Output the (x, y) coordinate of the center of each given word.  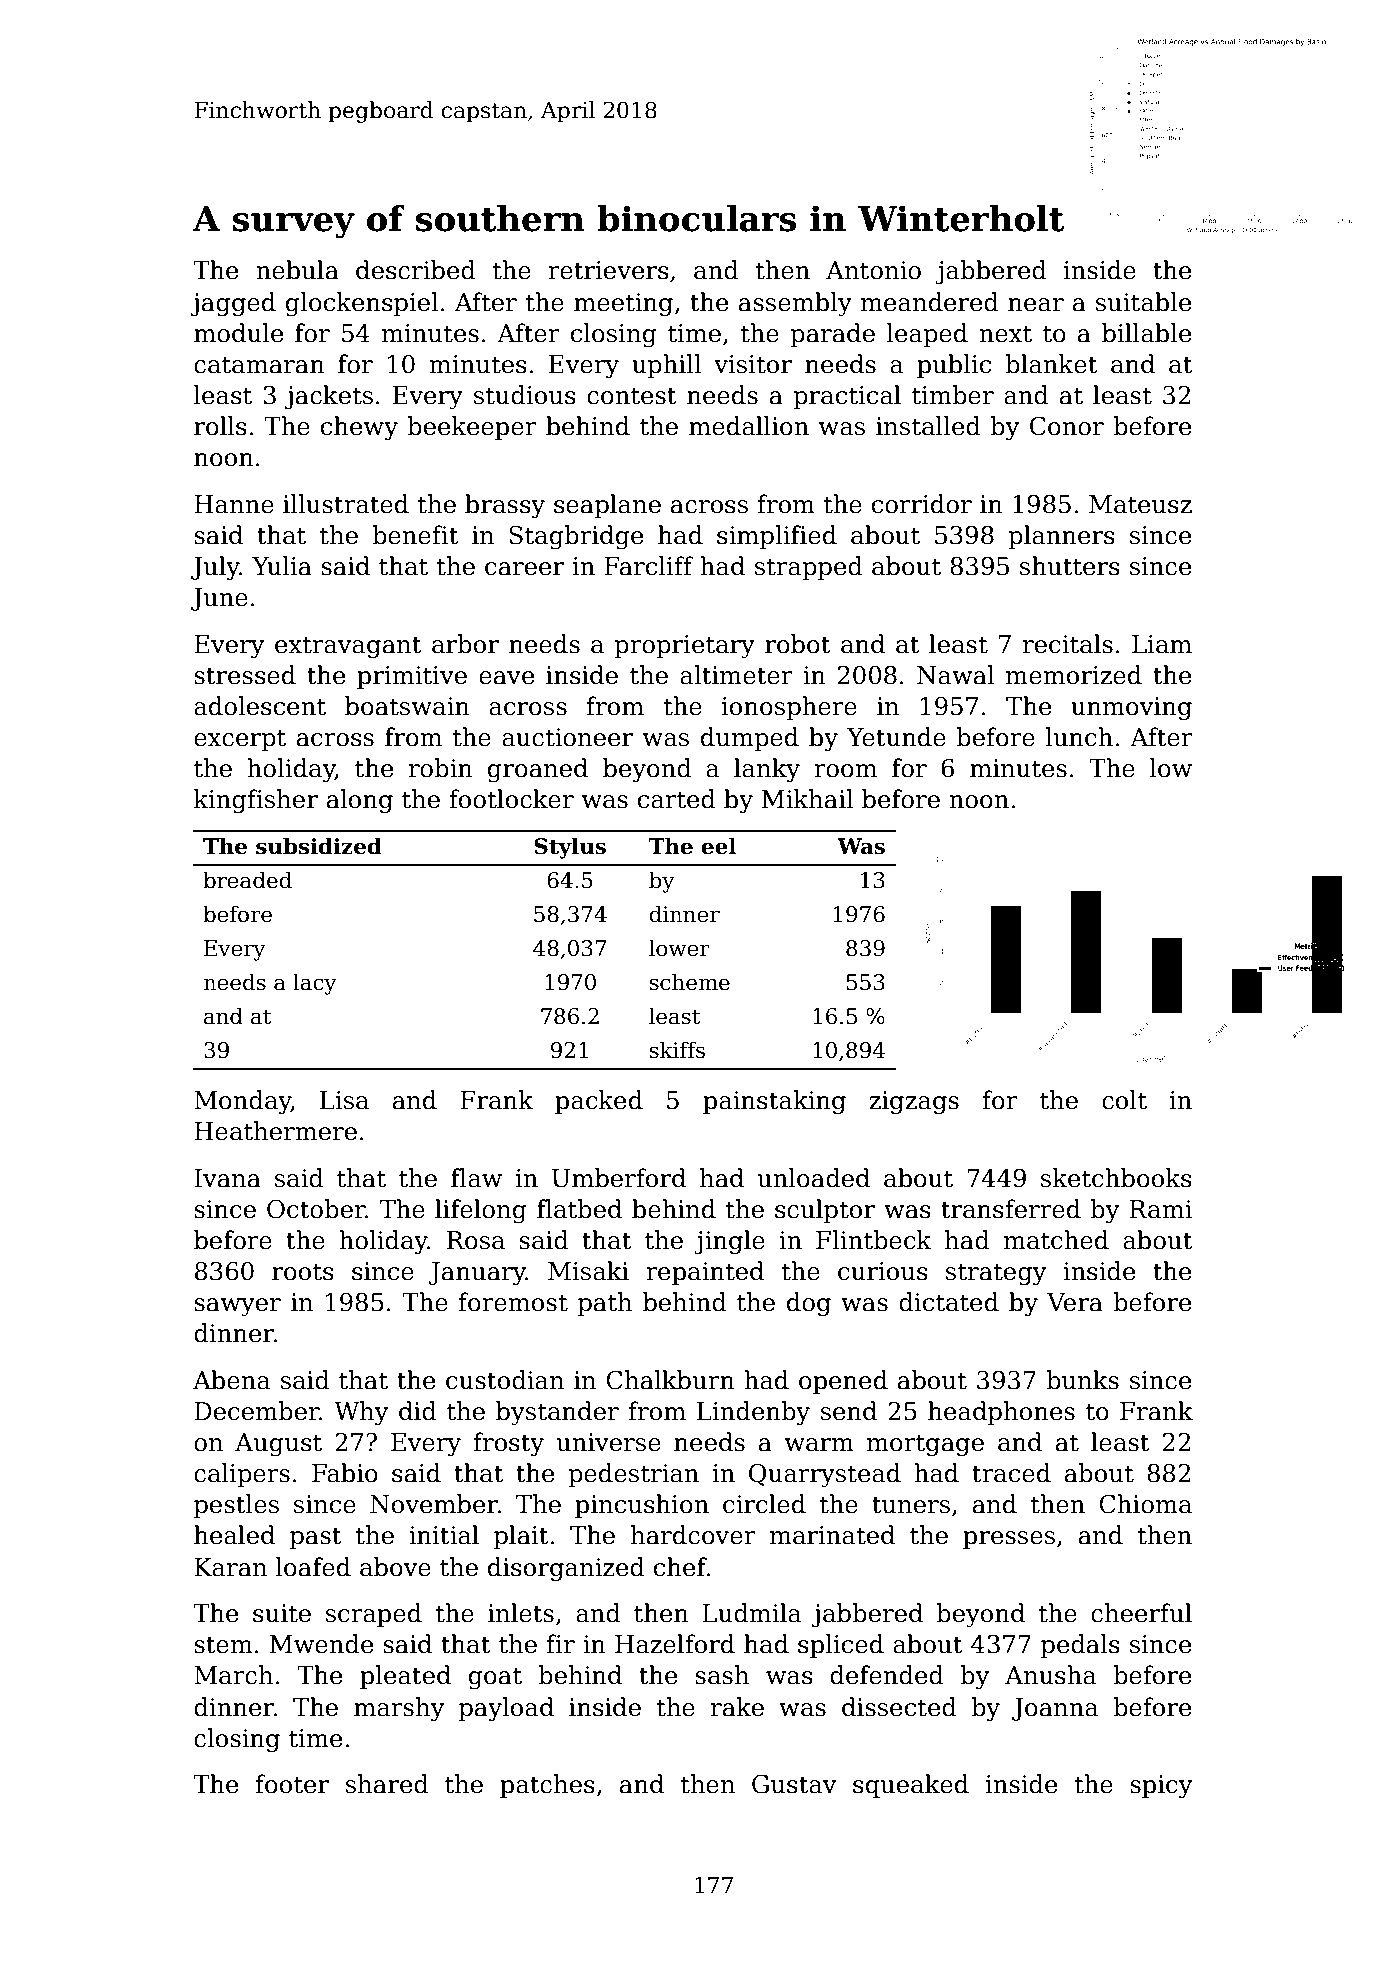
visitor (753, 364)
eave (506, 678)
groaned (538, 770)
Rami (1160, 1209)
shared (387, 1784)
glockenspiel (362, 304)
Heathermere (275, 1131)
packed (599, 1102)
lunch (1079, 737)
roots (303, 1272)
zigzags (914, 1103)
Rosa (476, 1240)
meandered (930, 302)
